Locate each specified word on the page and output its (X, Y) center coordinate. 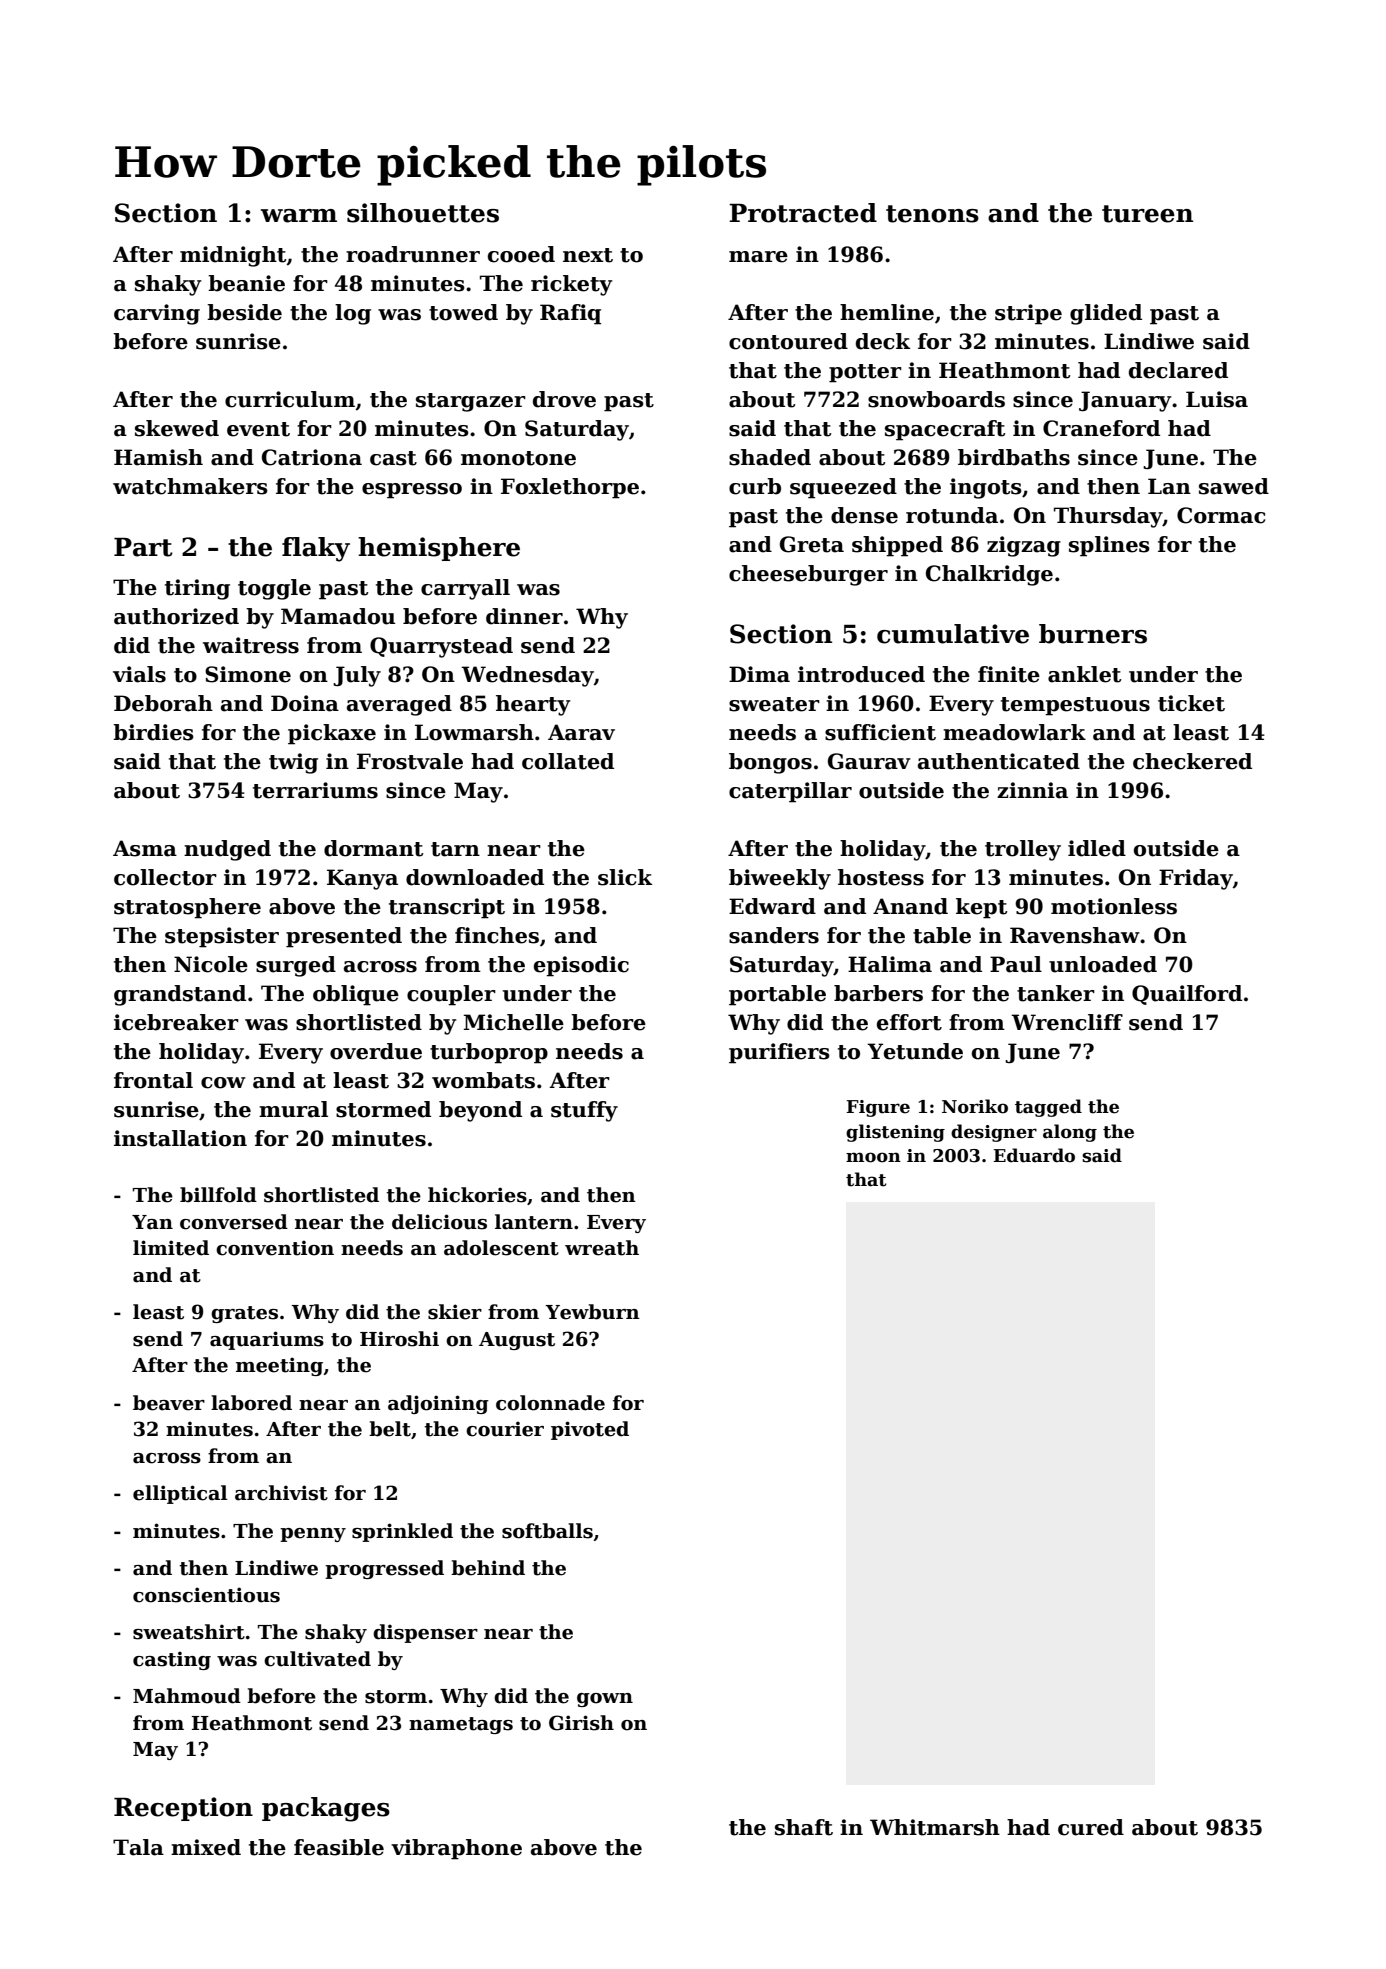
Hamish (158, 457)
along (1070, 1133)
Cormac (1221, 515)
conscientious (206, 1595)
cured (1091, 1827)
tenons (932, 214)
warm (299, 216)
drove (564, 399)
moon (873, 1157)
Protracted (803, 213)
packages (326, 1809)
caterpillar (790, 792)
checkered (1192, 761)
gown (605, 1700)
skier (455, 1312)
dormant (373, 848)
